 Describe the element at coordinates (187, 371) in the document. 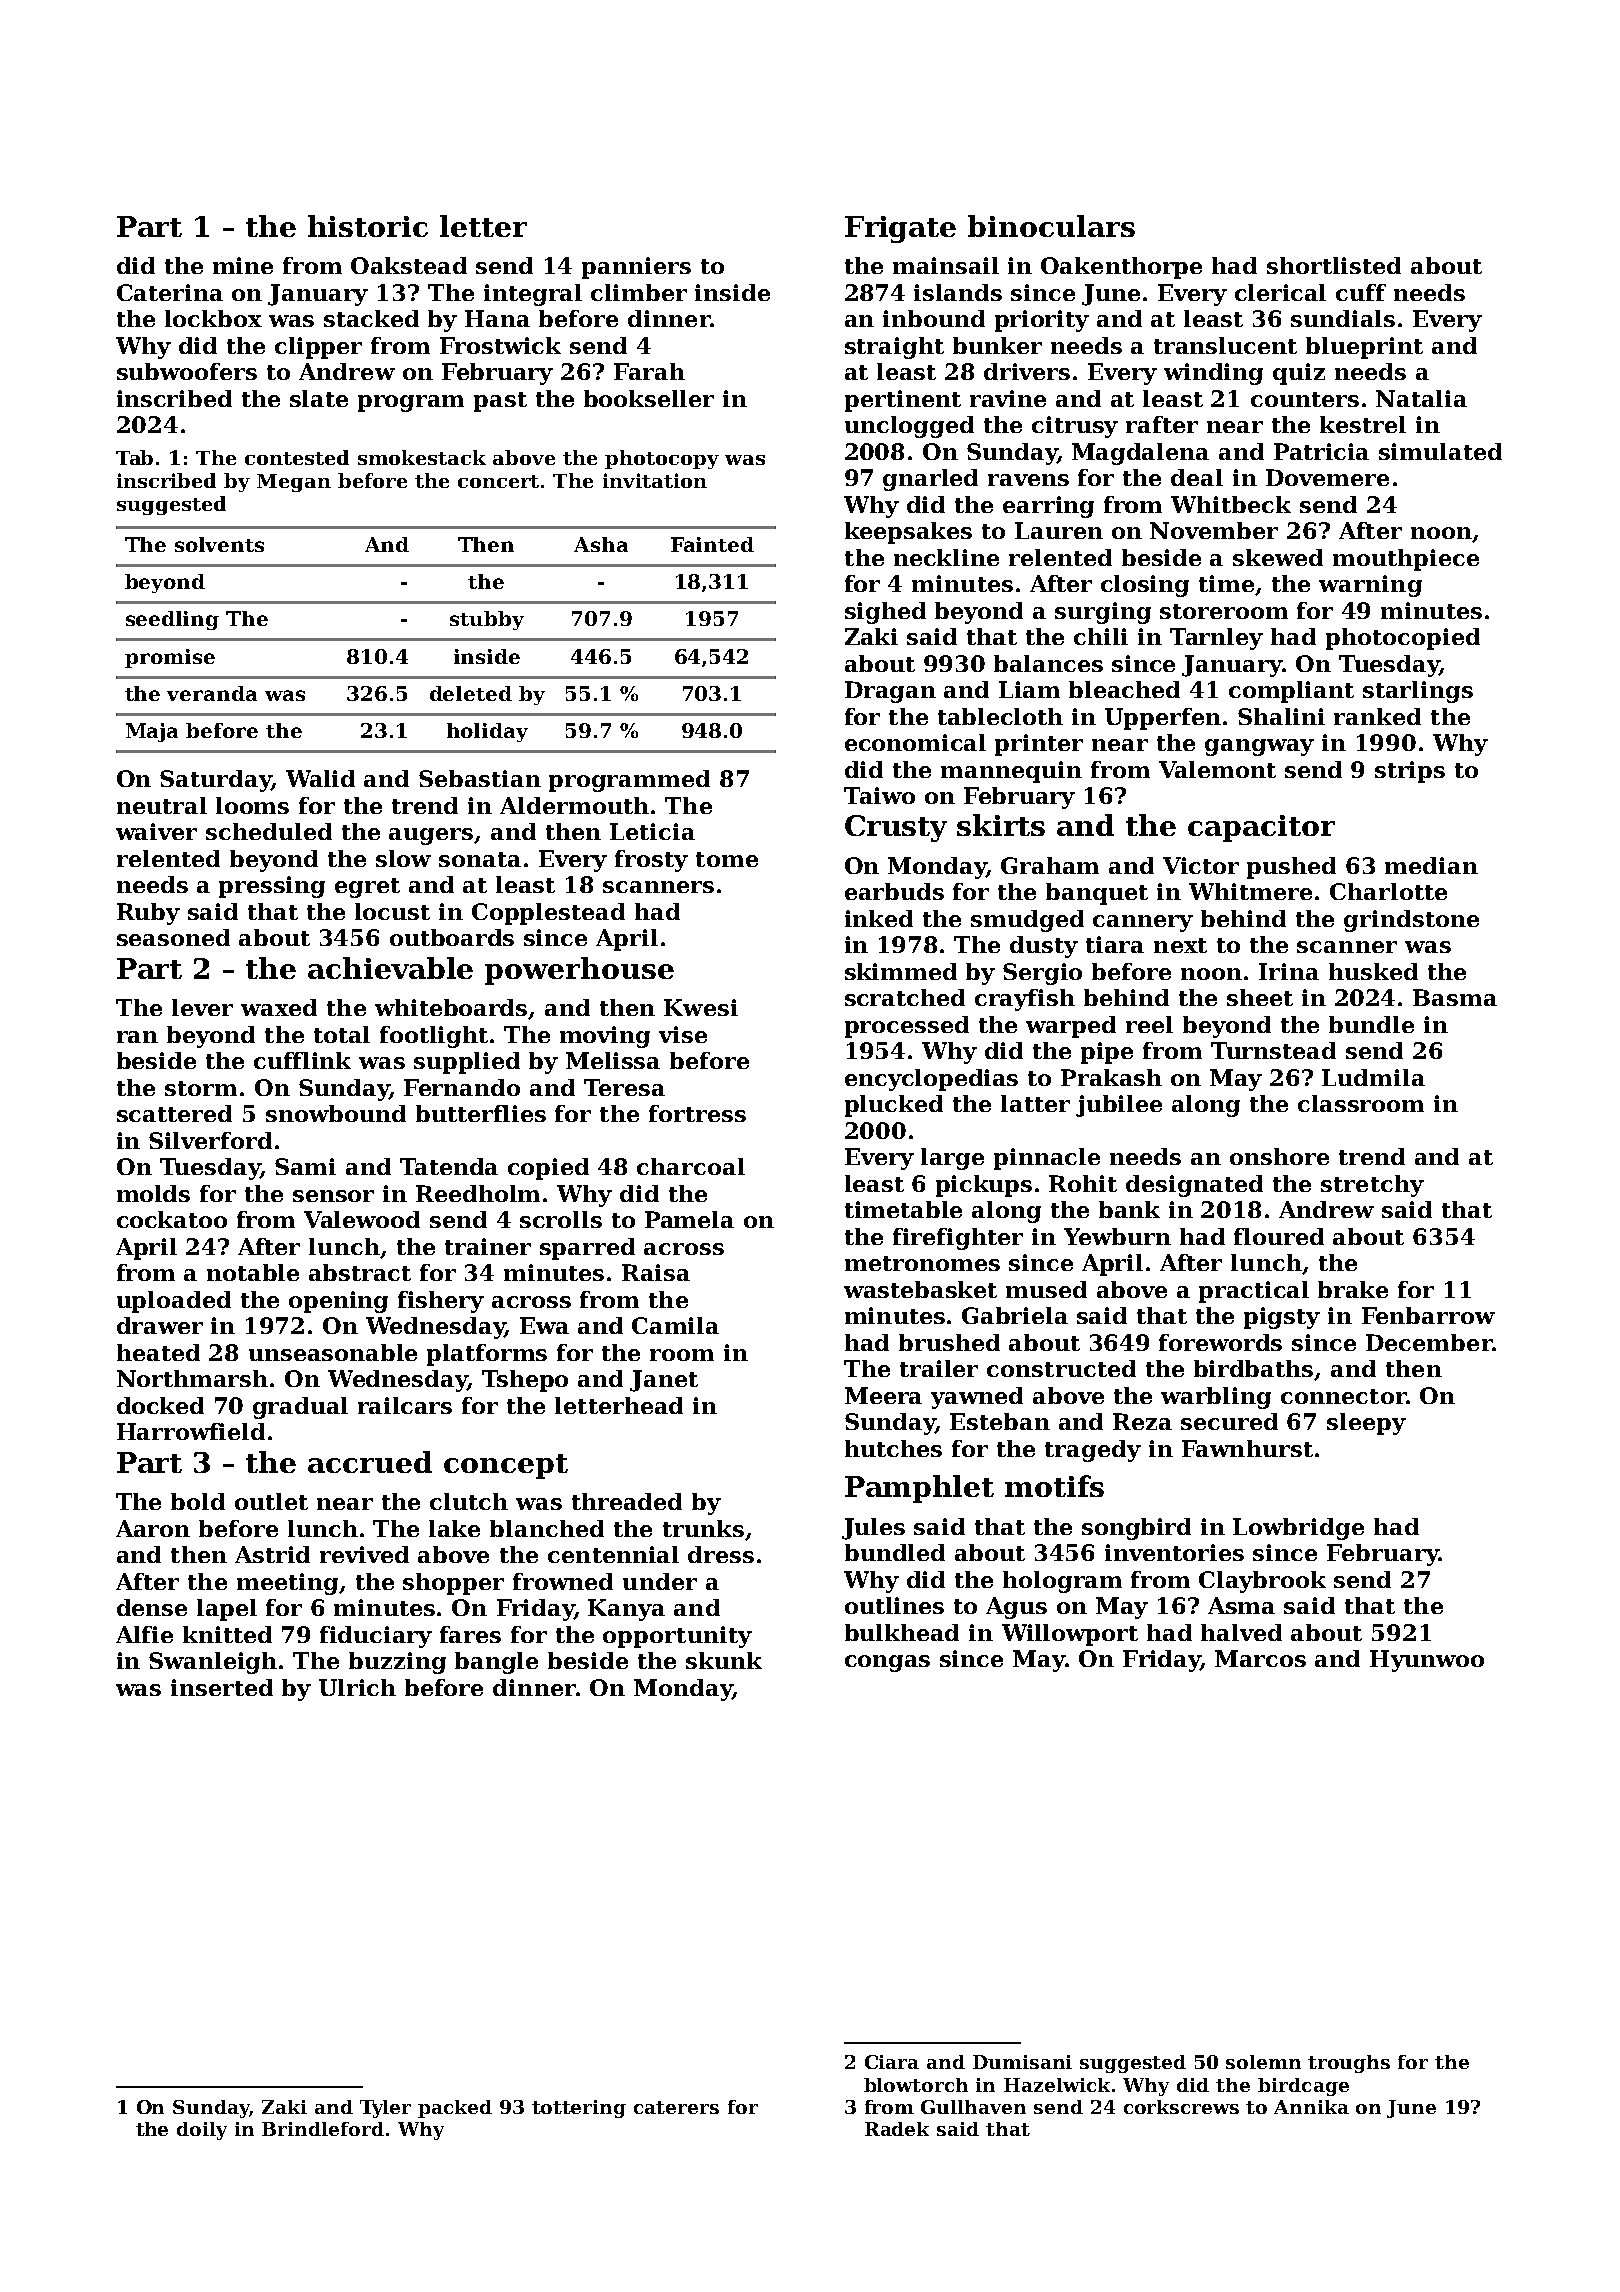

I see `subwoofers` at that location.
